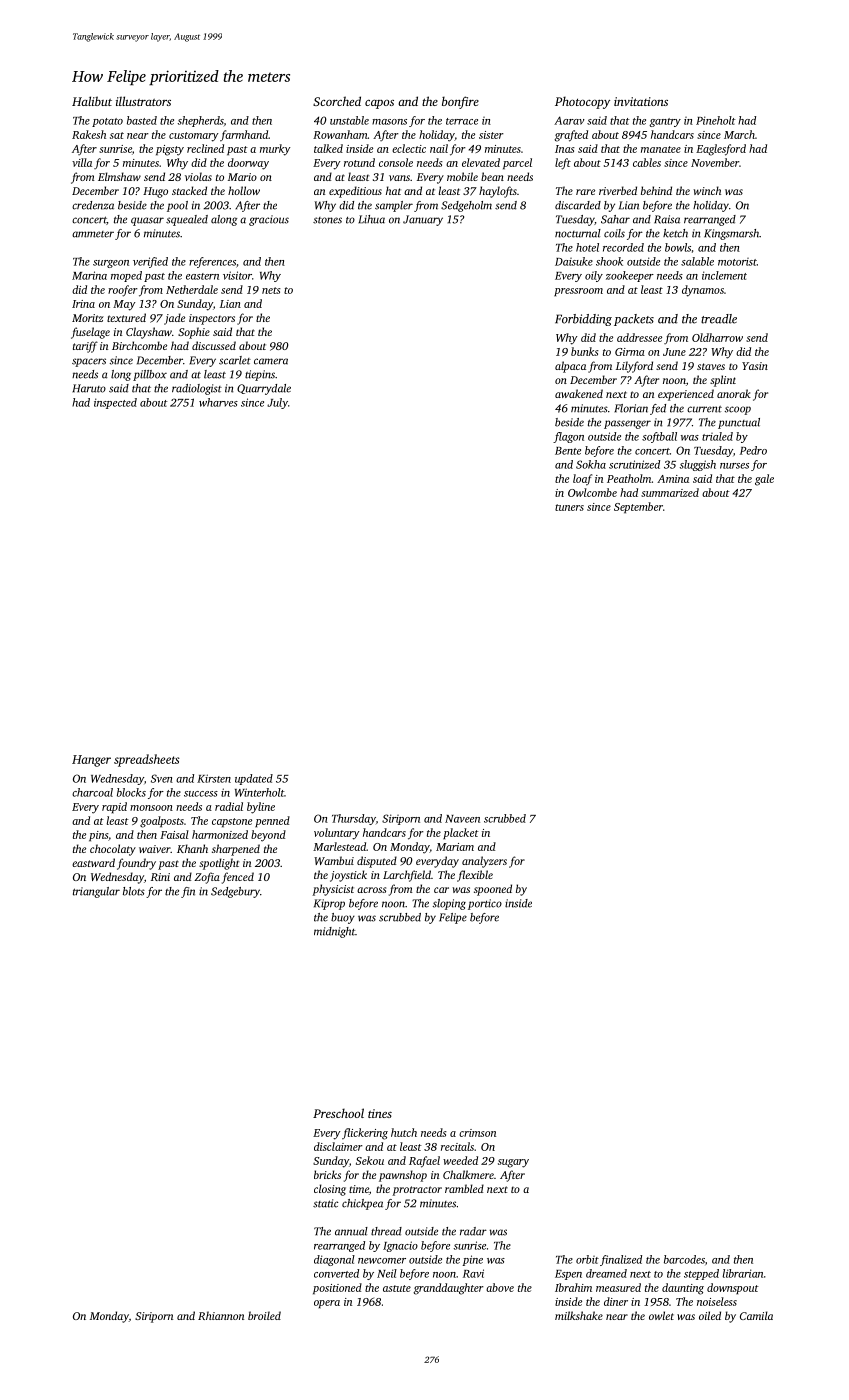 Image resolution: width=849 pixels, height=1400 pixels. Describe the element at coordinates (389, 122) in the image. I see `masons` at that location.
